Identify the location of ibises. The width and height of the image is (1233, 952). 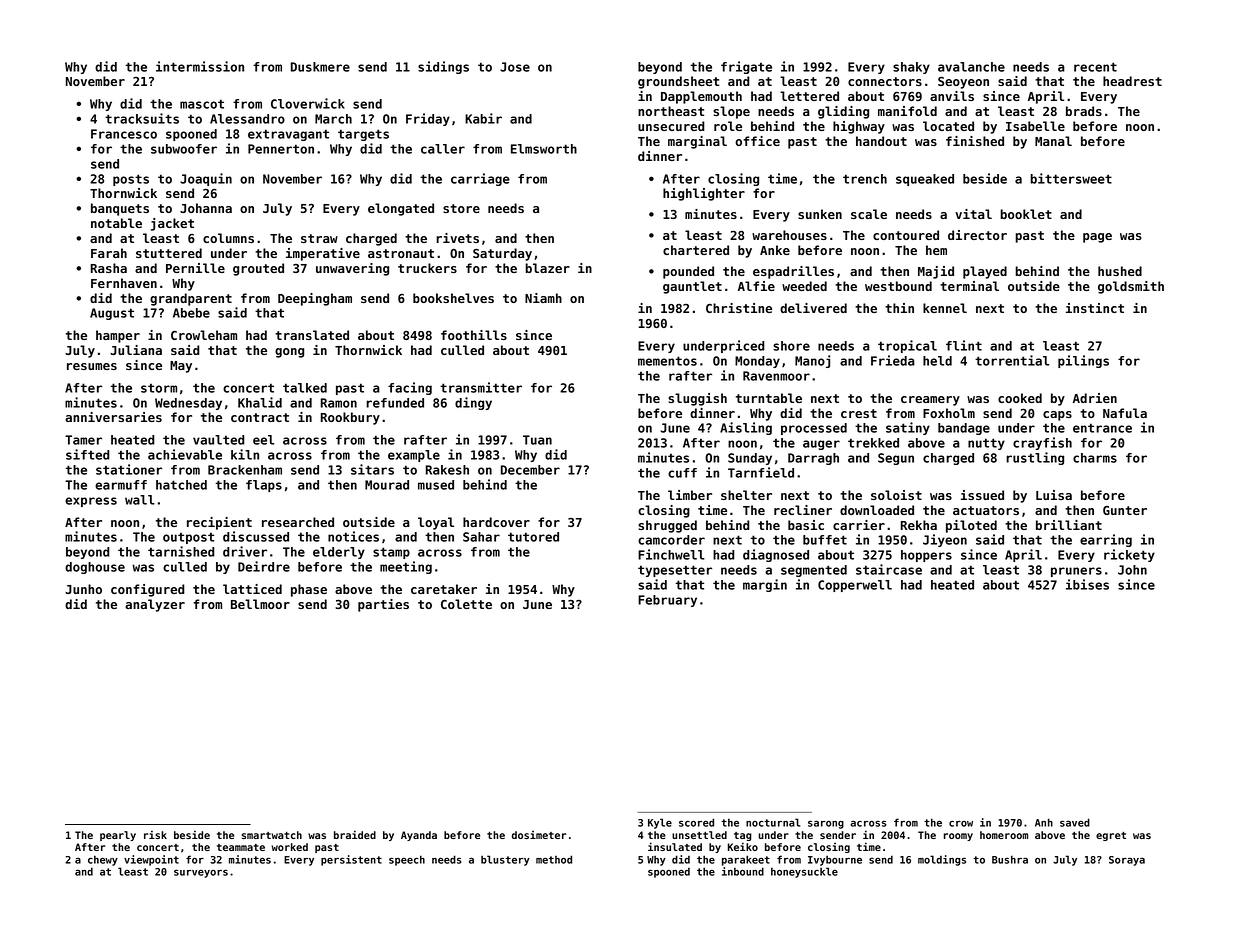
(1087, 584).
